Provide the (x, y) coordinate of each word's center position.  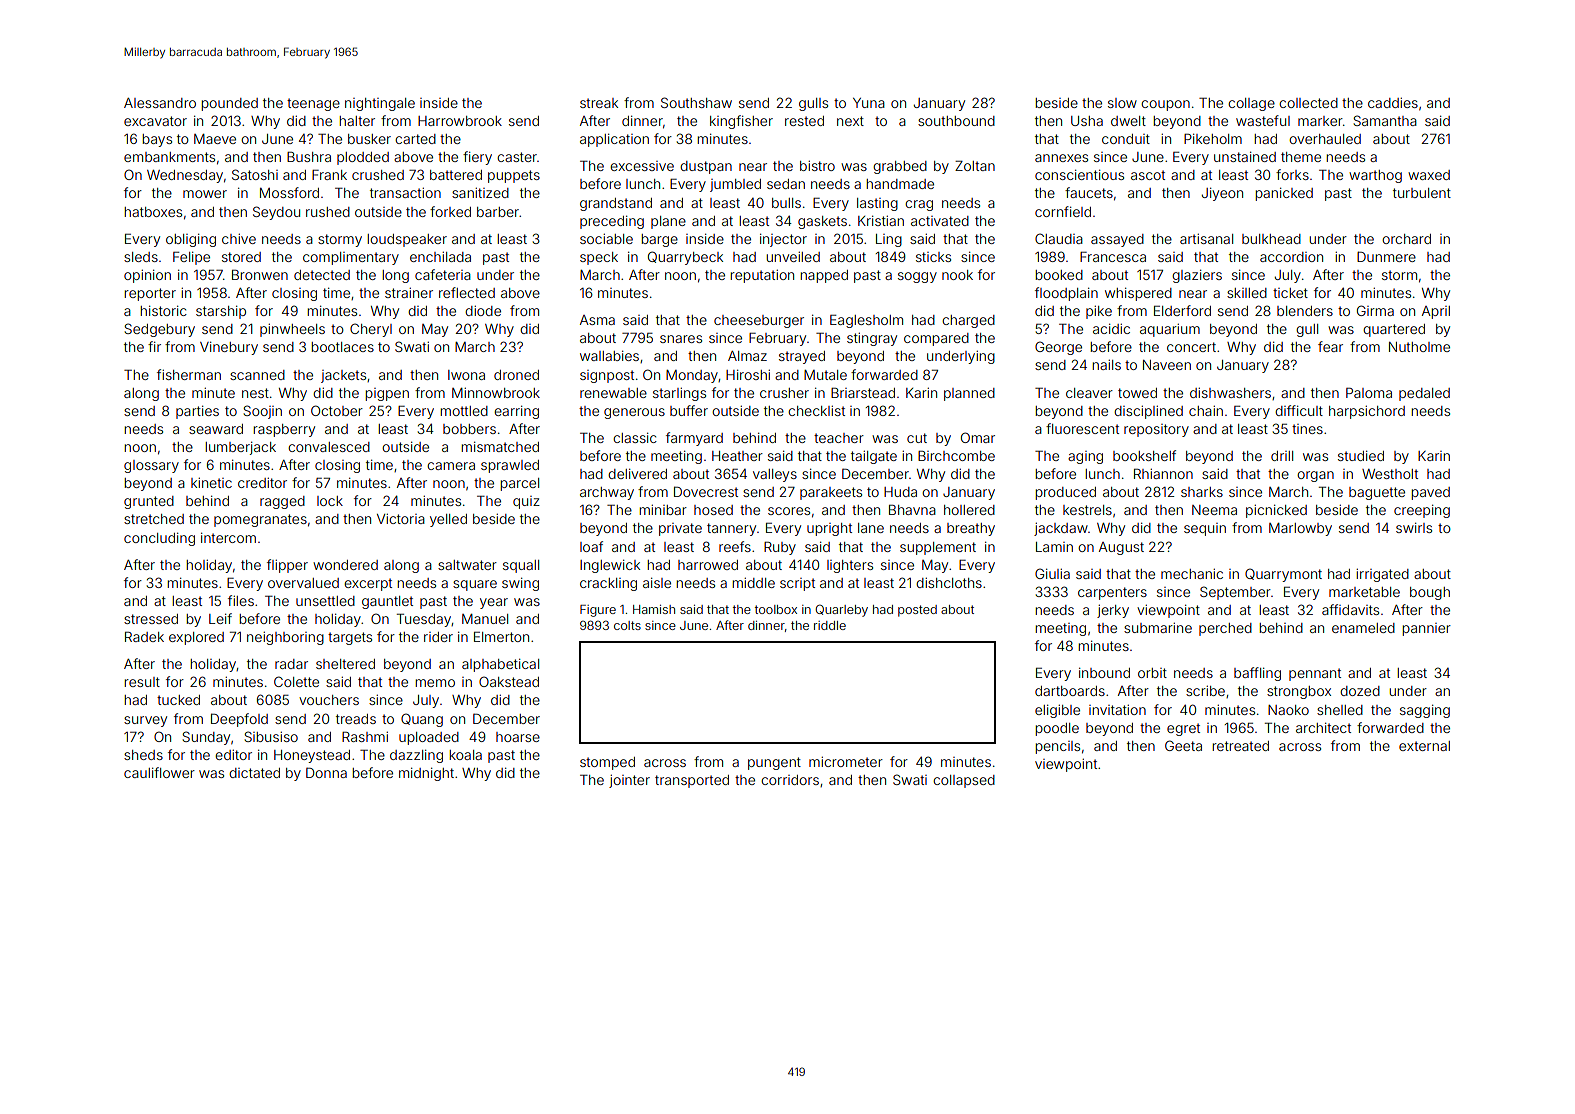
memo (435, 683)
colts (627, 625)
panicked (1284, 194)
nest (255, 393)
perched (1225, 629)
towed (1137, 393)
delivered (637, 474)
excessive (642, 166)
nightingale (380, 104)
